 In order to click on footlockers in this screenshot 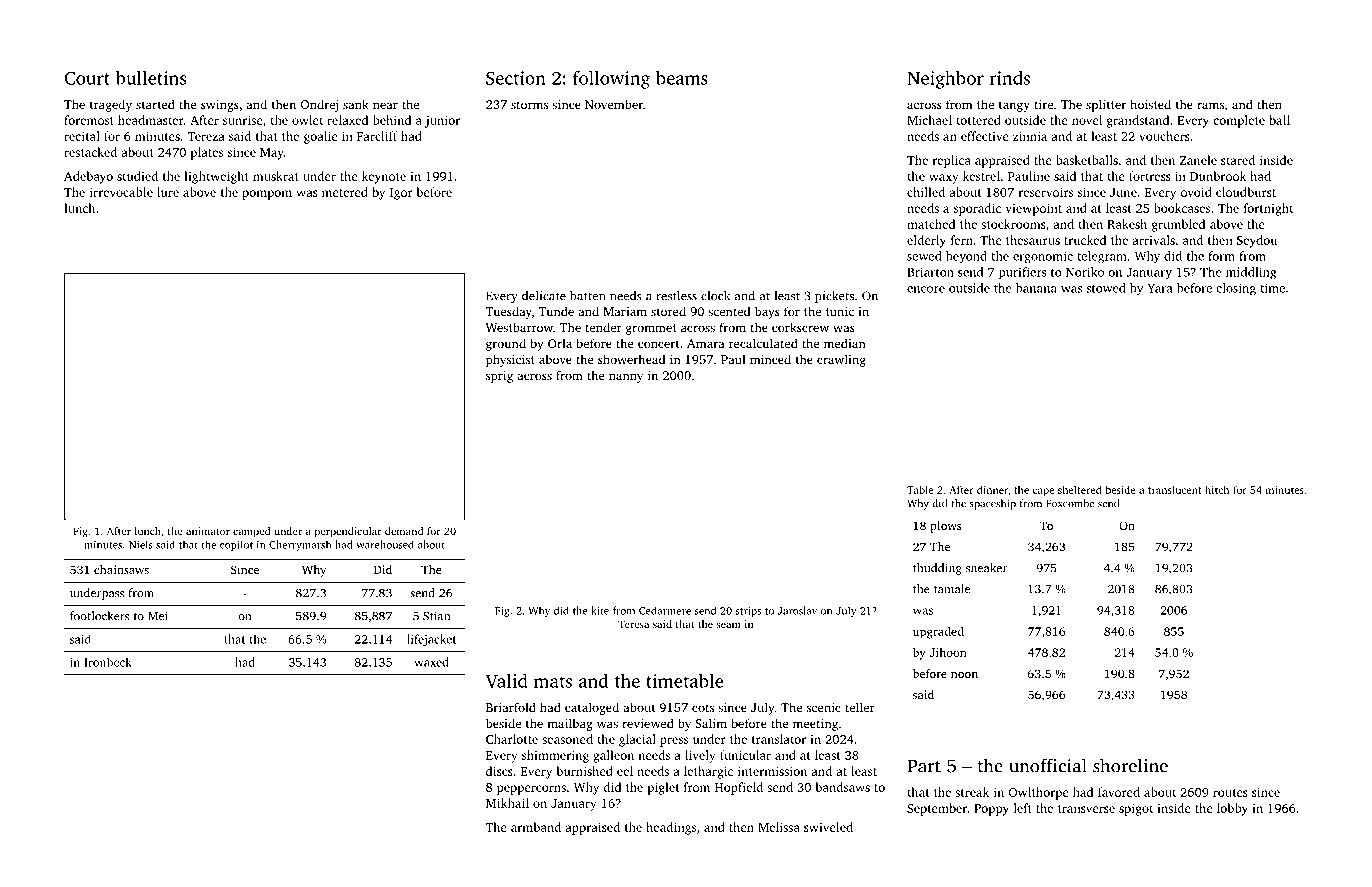, I will do `click(99, 616)`.
